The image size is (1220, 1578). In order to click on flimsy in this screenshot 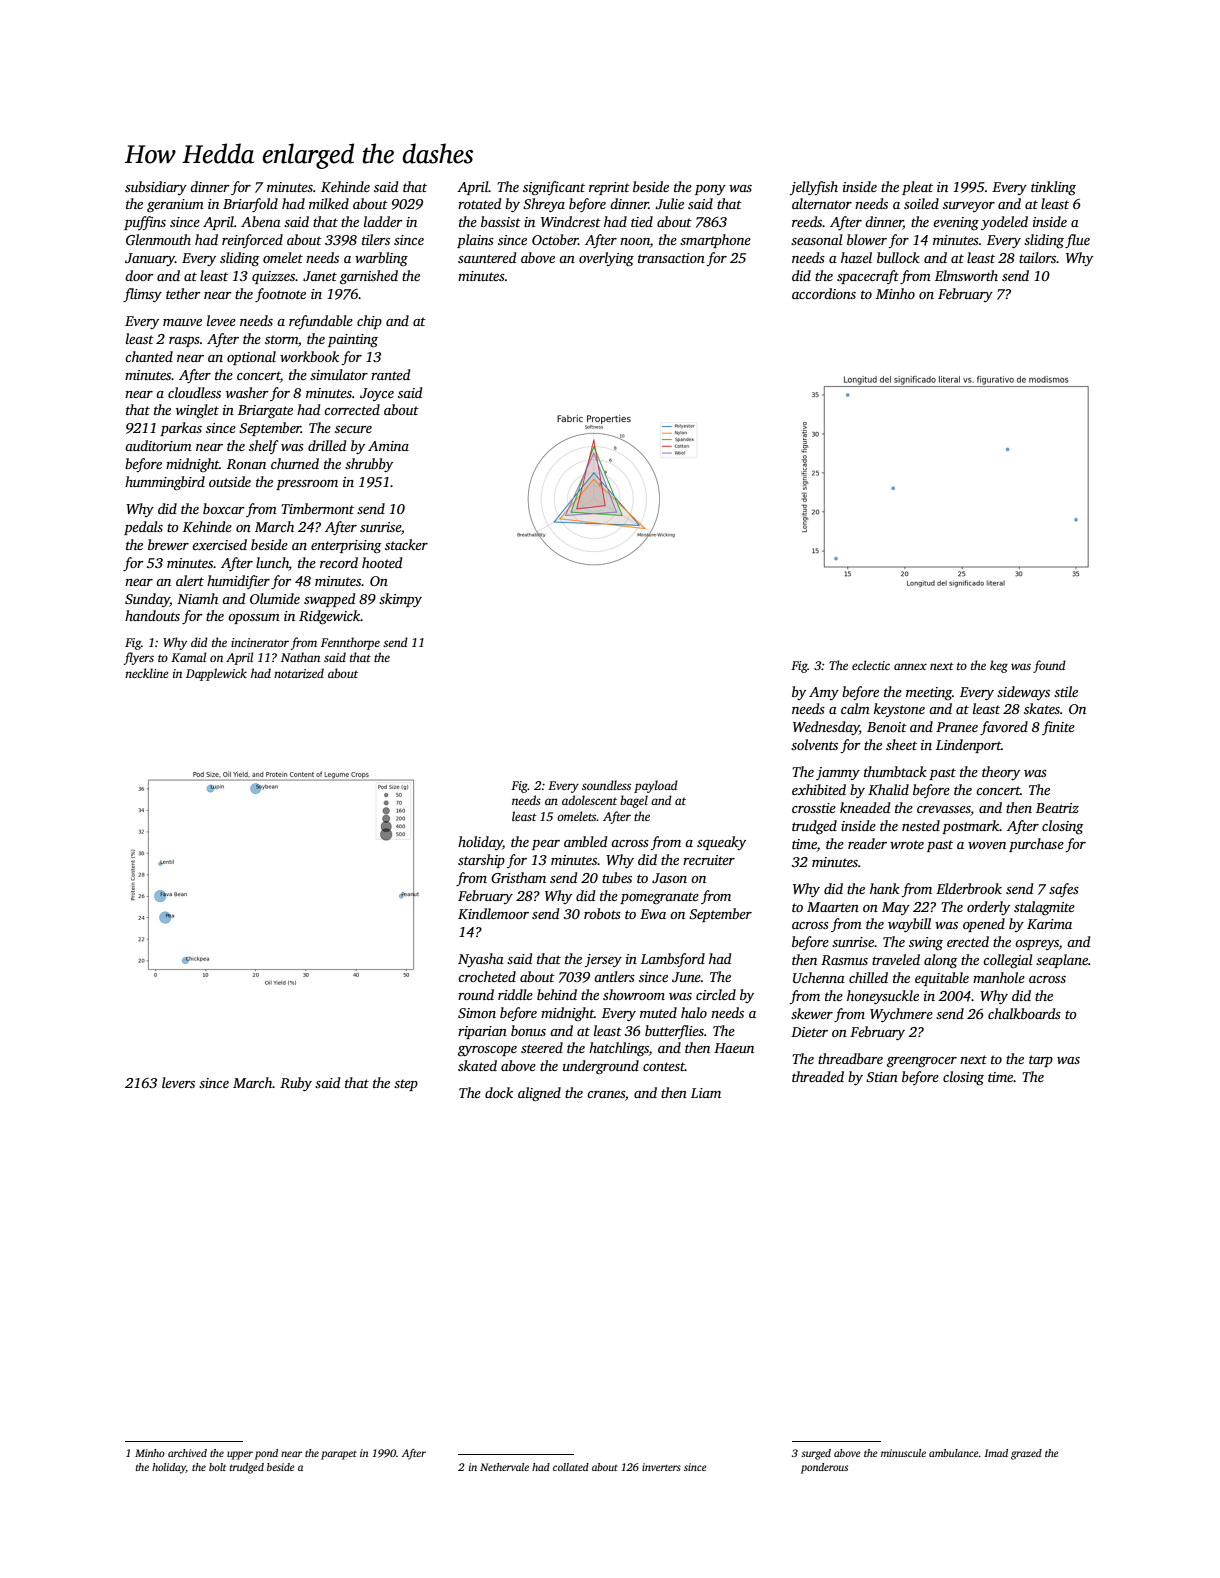, I will do `click(142, 295)`.
